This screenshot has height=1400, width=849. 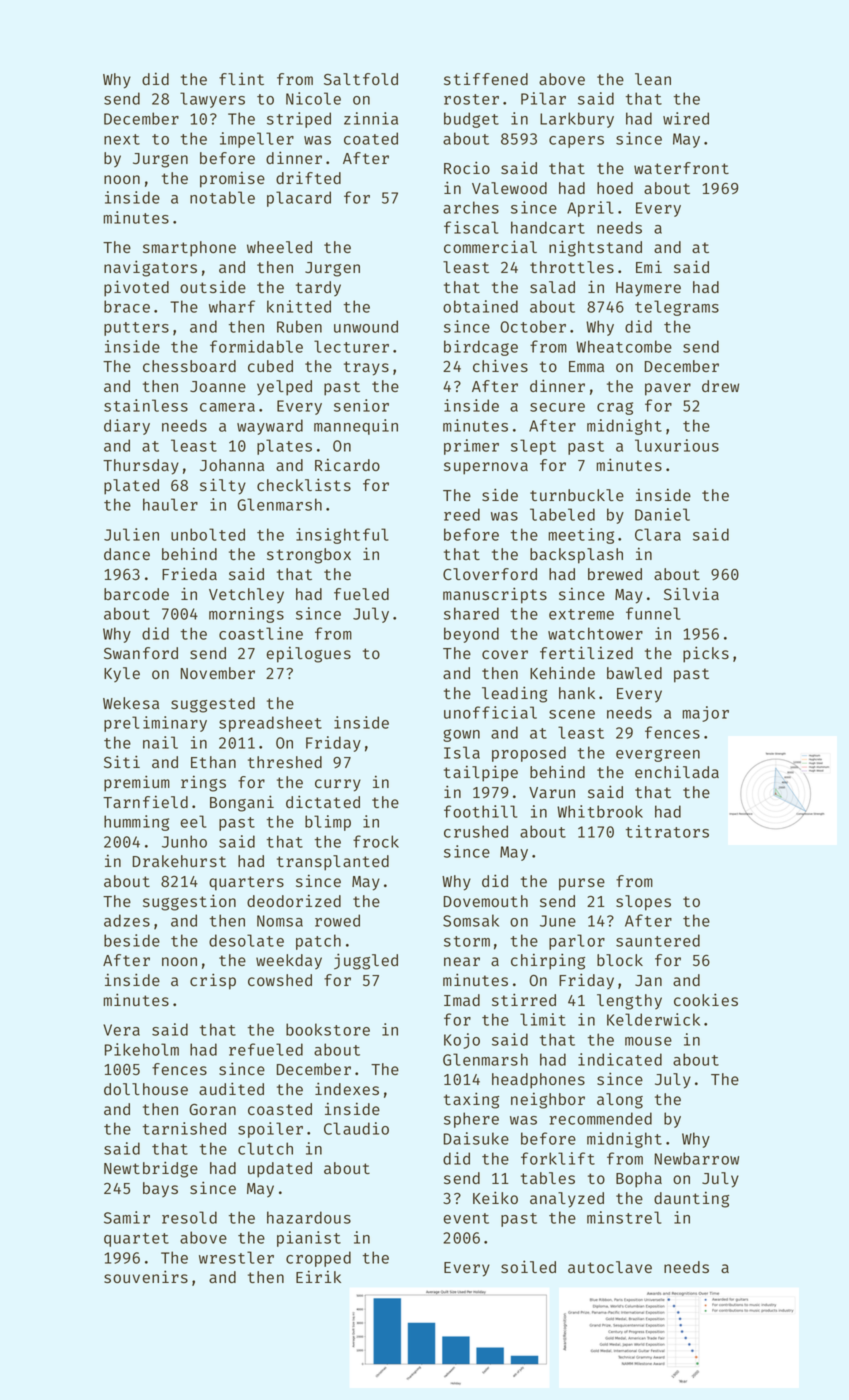 What do you see at coordinates (490, 246) in the screenshot?
I see `commercial` at bounding box center [490, 246].
